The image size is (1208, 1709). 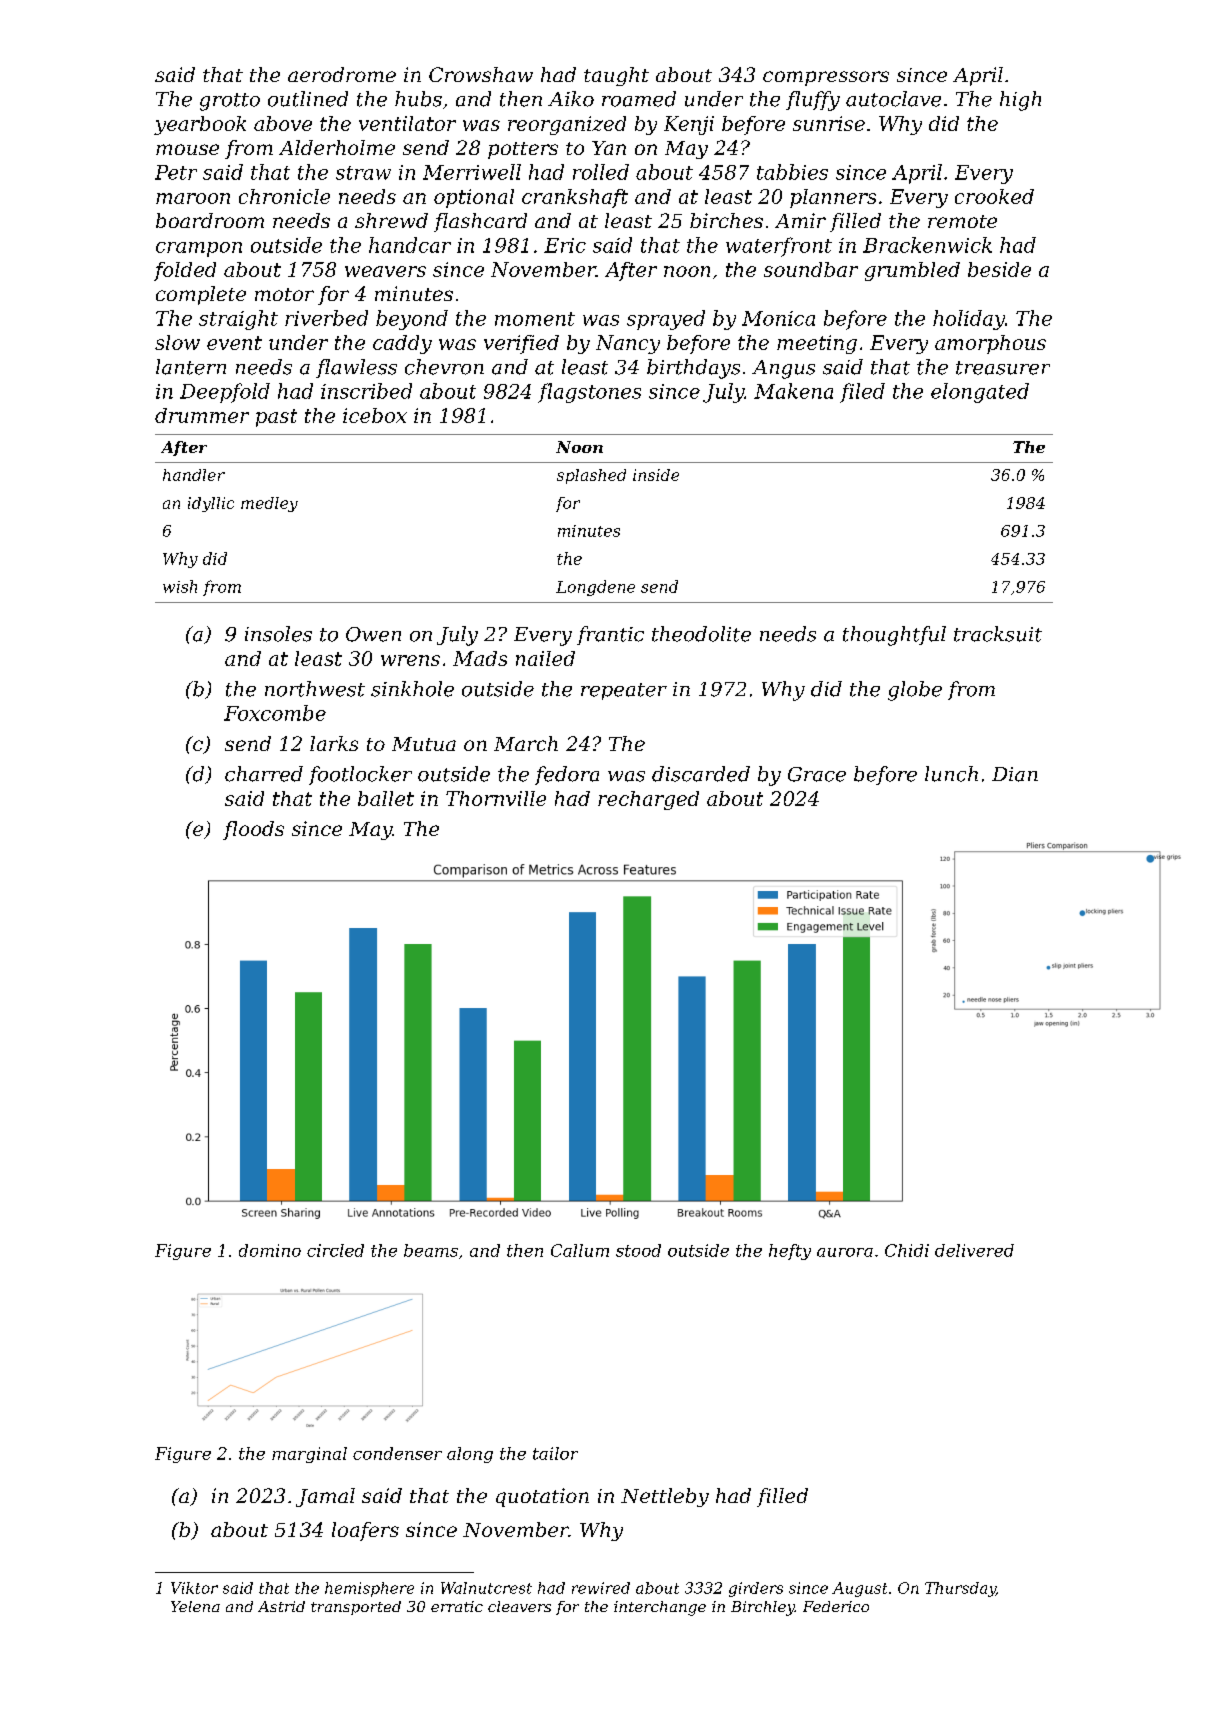 I want to click on Dian, so click(x=1015, y=774).
